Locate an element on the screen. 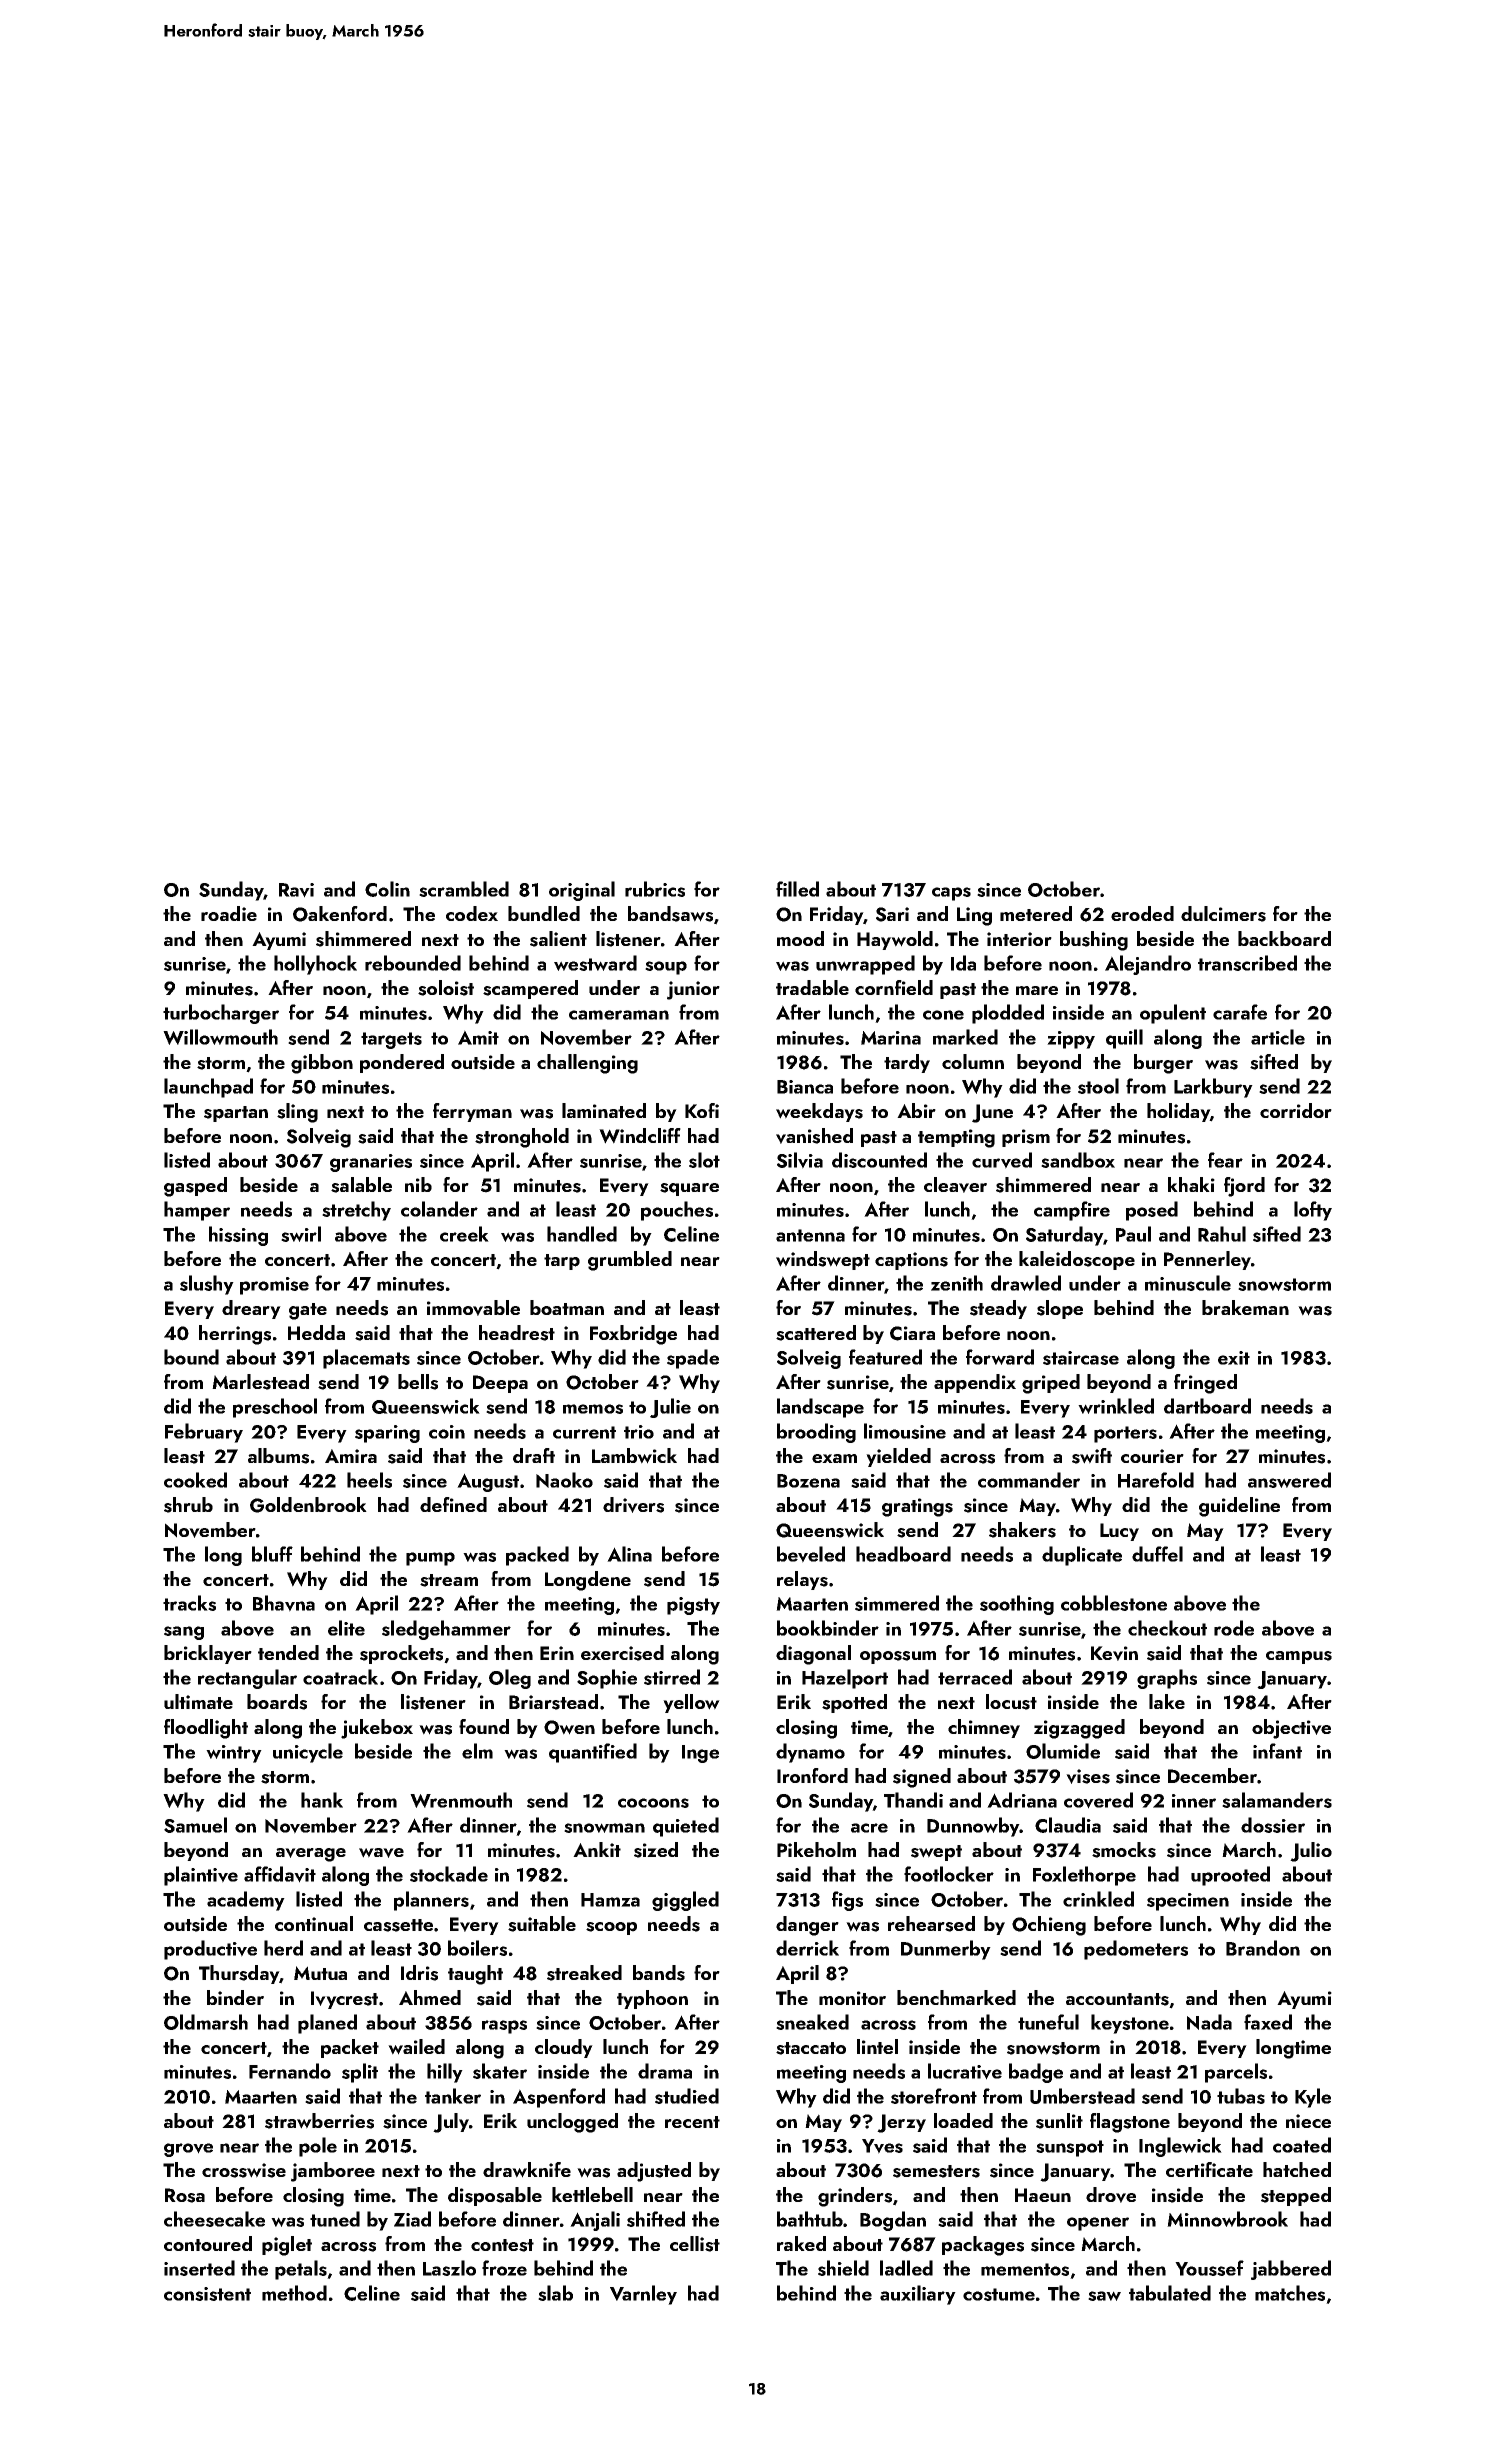  Alejandro is located at coordinates (1148, 965).
